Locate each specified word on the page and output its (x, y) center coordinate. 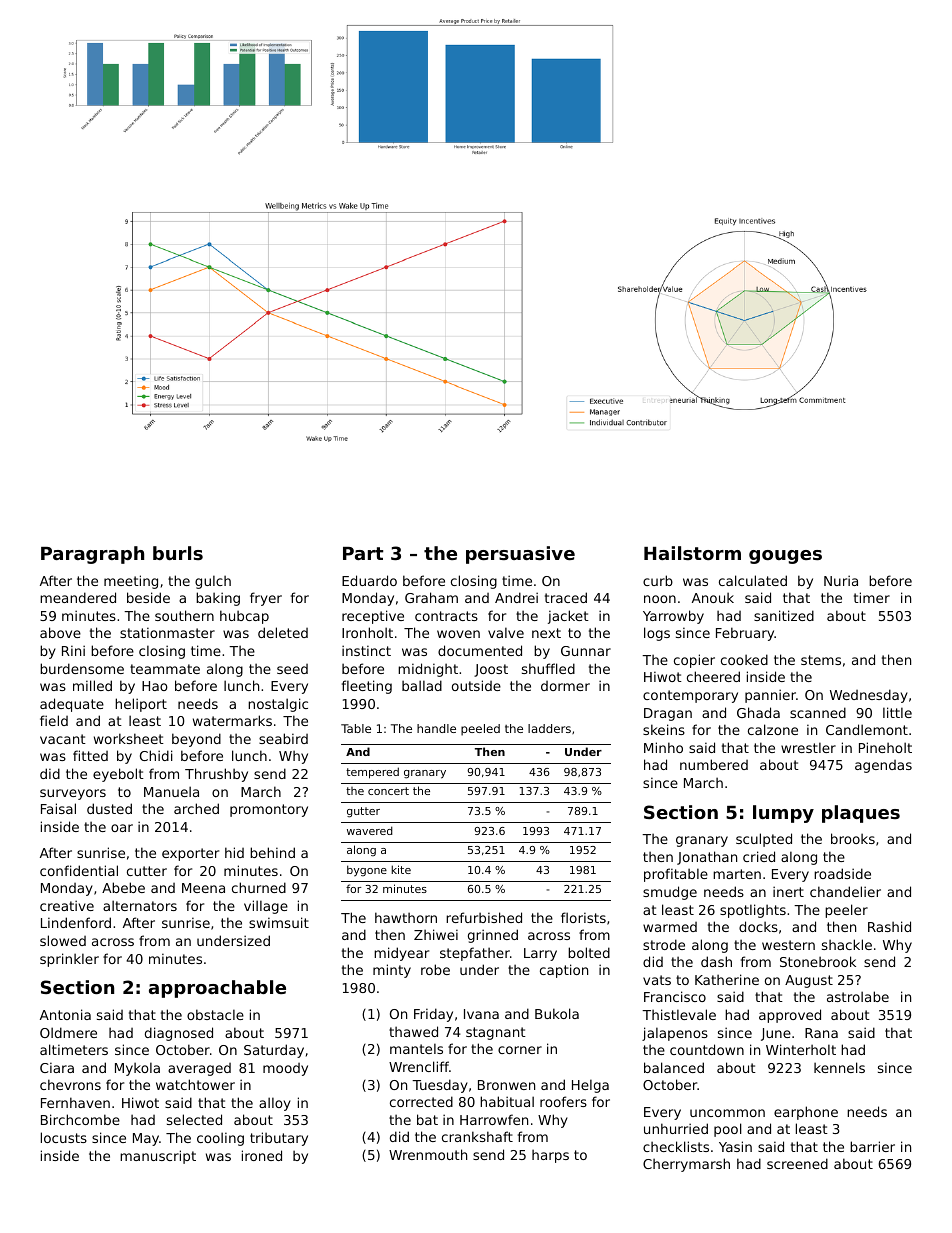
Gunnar (586, 651)
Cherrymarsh (686, 1165)
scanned (818, 712)
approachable (217, 989)
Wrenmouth (428, 1154)
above (60, 632)
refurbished (484, 917)
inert (788, 891)
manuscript (158, 1157)
